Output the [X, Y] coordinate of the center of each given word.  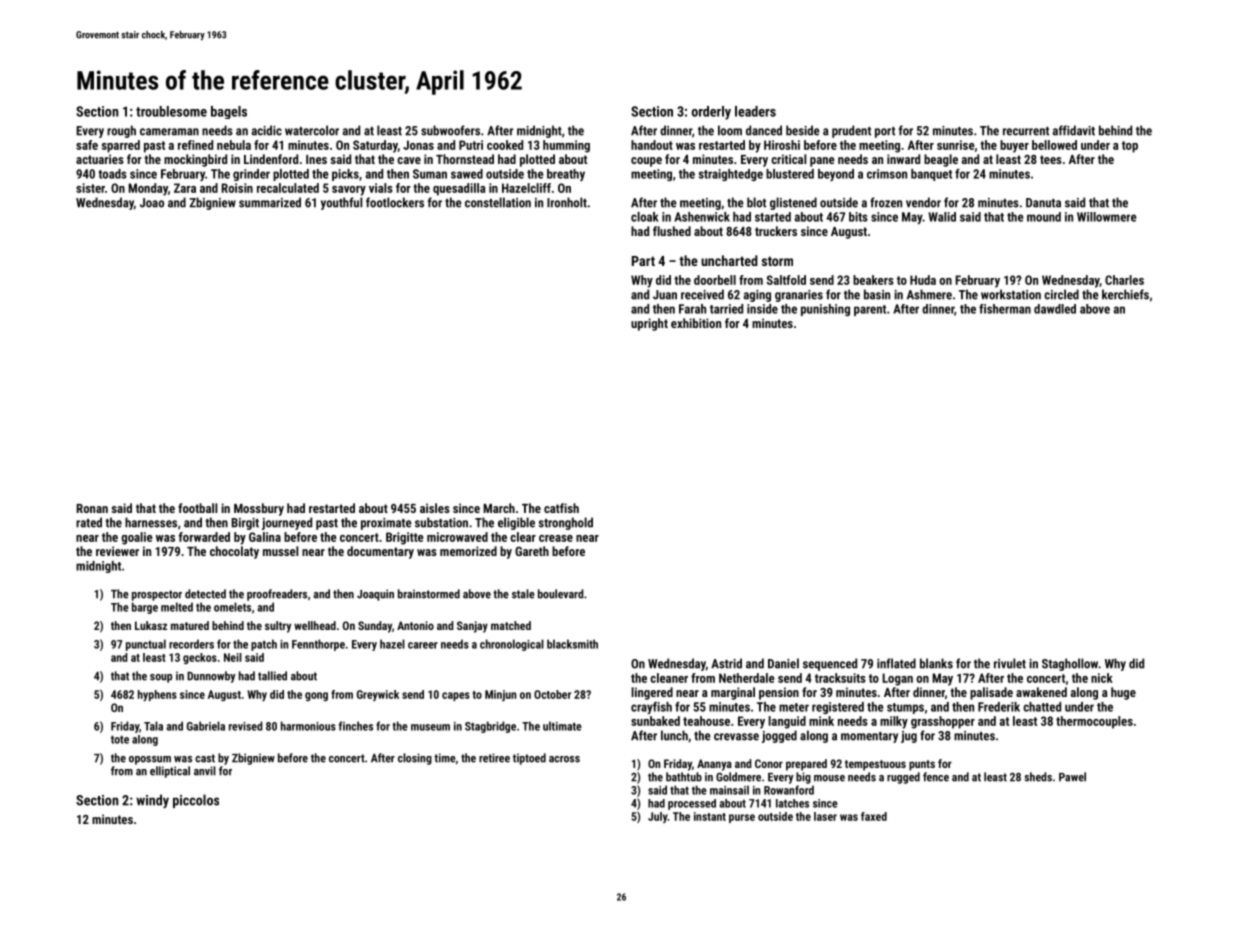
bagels [229, 112]
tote [120, 739]
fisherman [1005, 309]
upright [649, 324]
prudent [851, 131]
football [198, 508]
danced [764, 130]
